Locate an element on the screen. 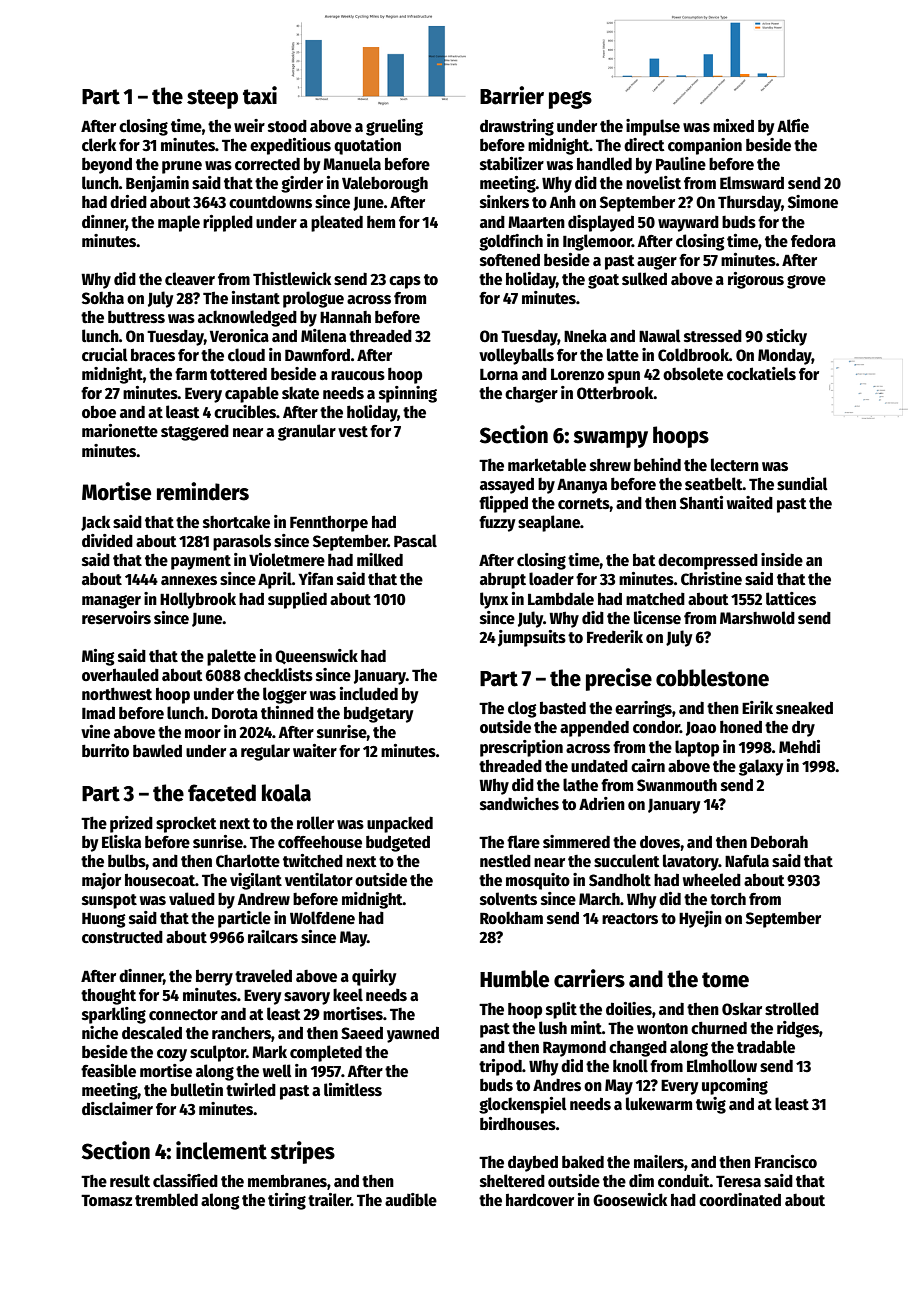 This screenshot has height=1308, width=924. unpacked is located at coordinates (400, 824).
